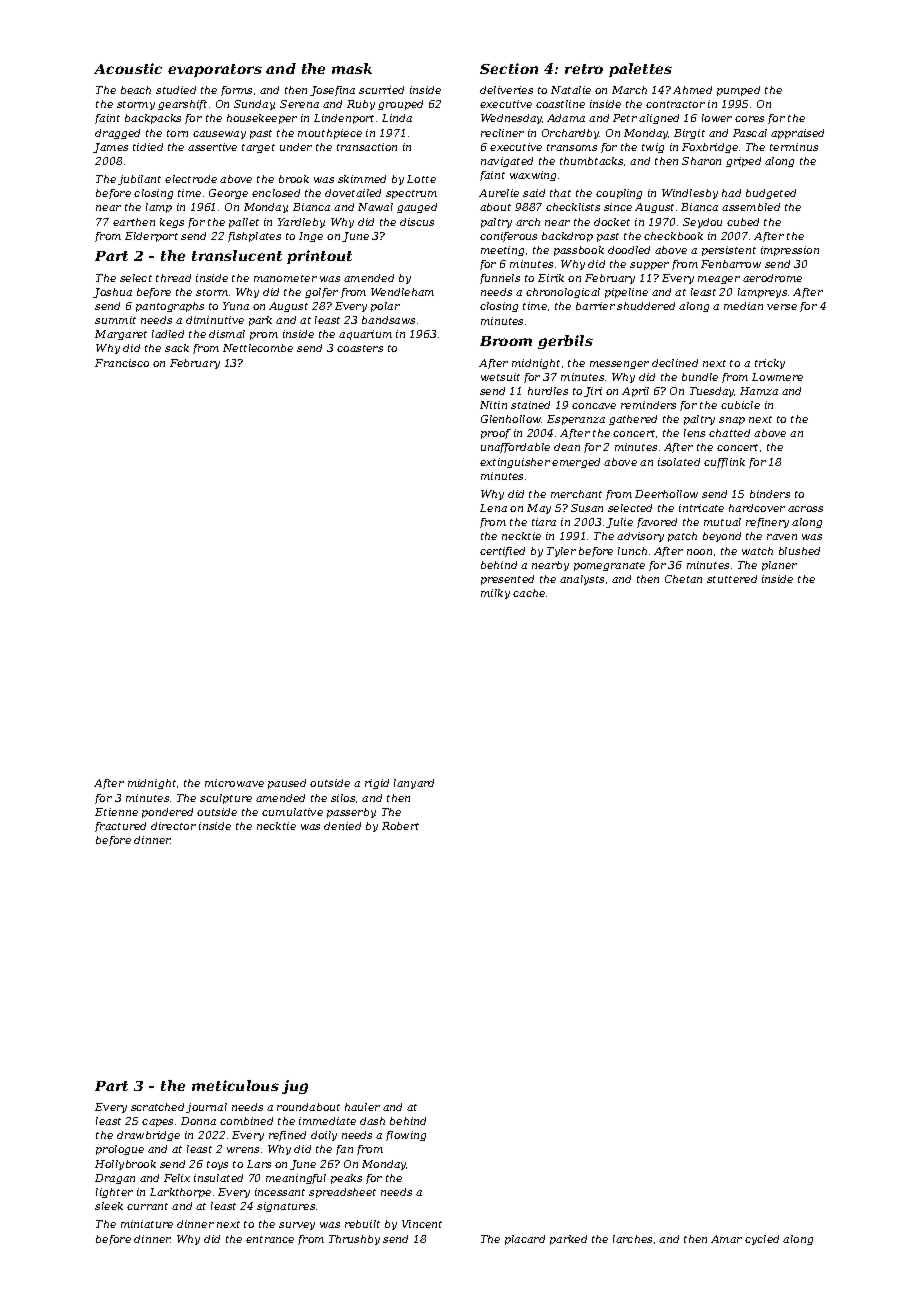 This screenshot has height=1308, width=924. Describe the element at coordinates (400, 826) in the screenshot. I see `Robert` at that location.
